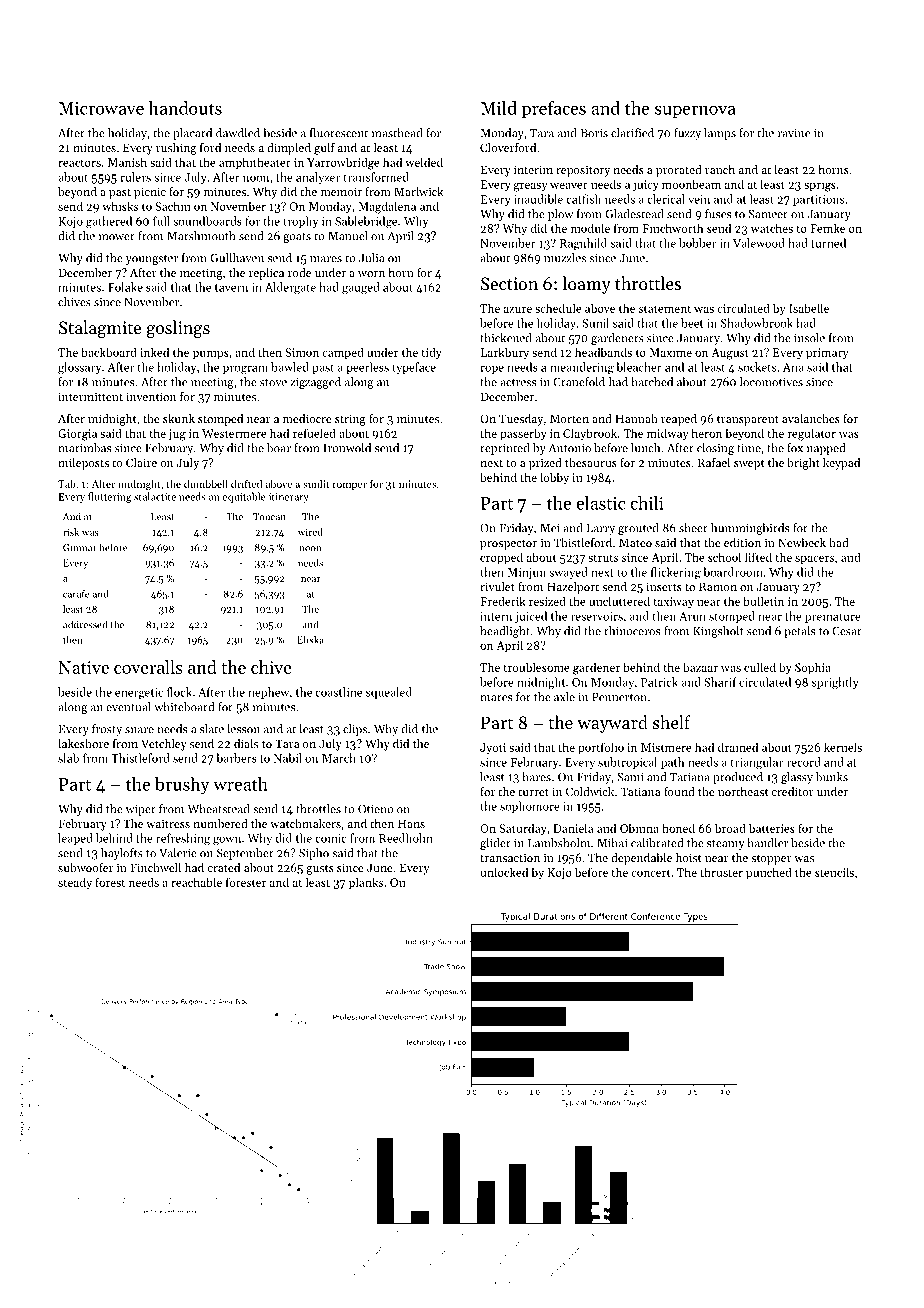 The height and width of the document is (1308, 924). I want to click on sprigs, so click(820, 186).
